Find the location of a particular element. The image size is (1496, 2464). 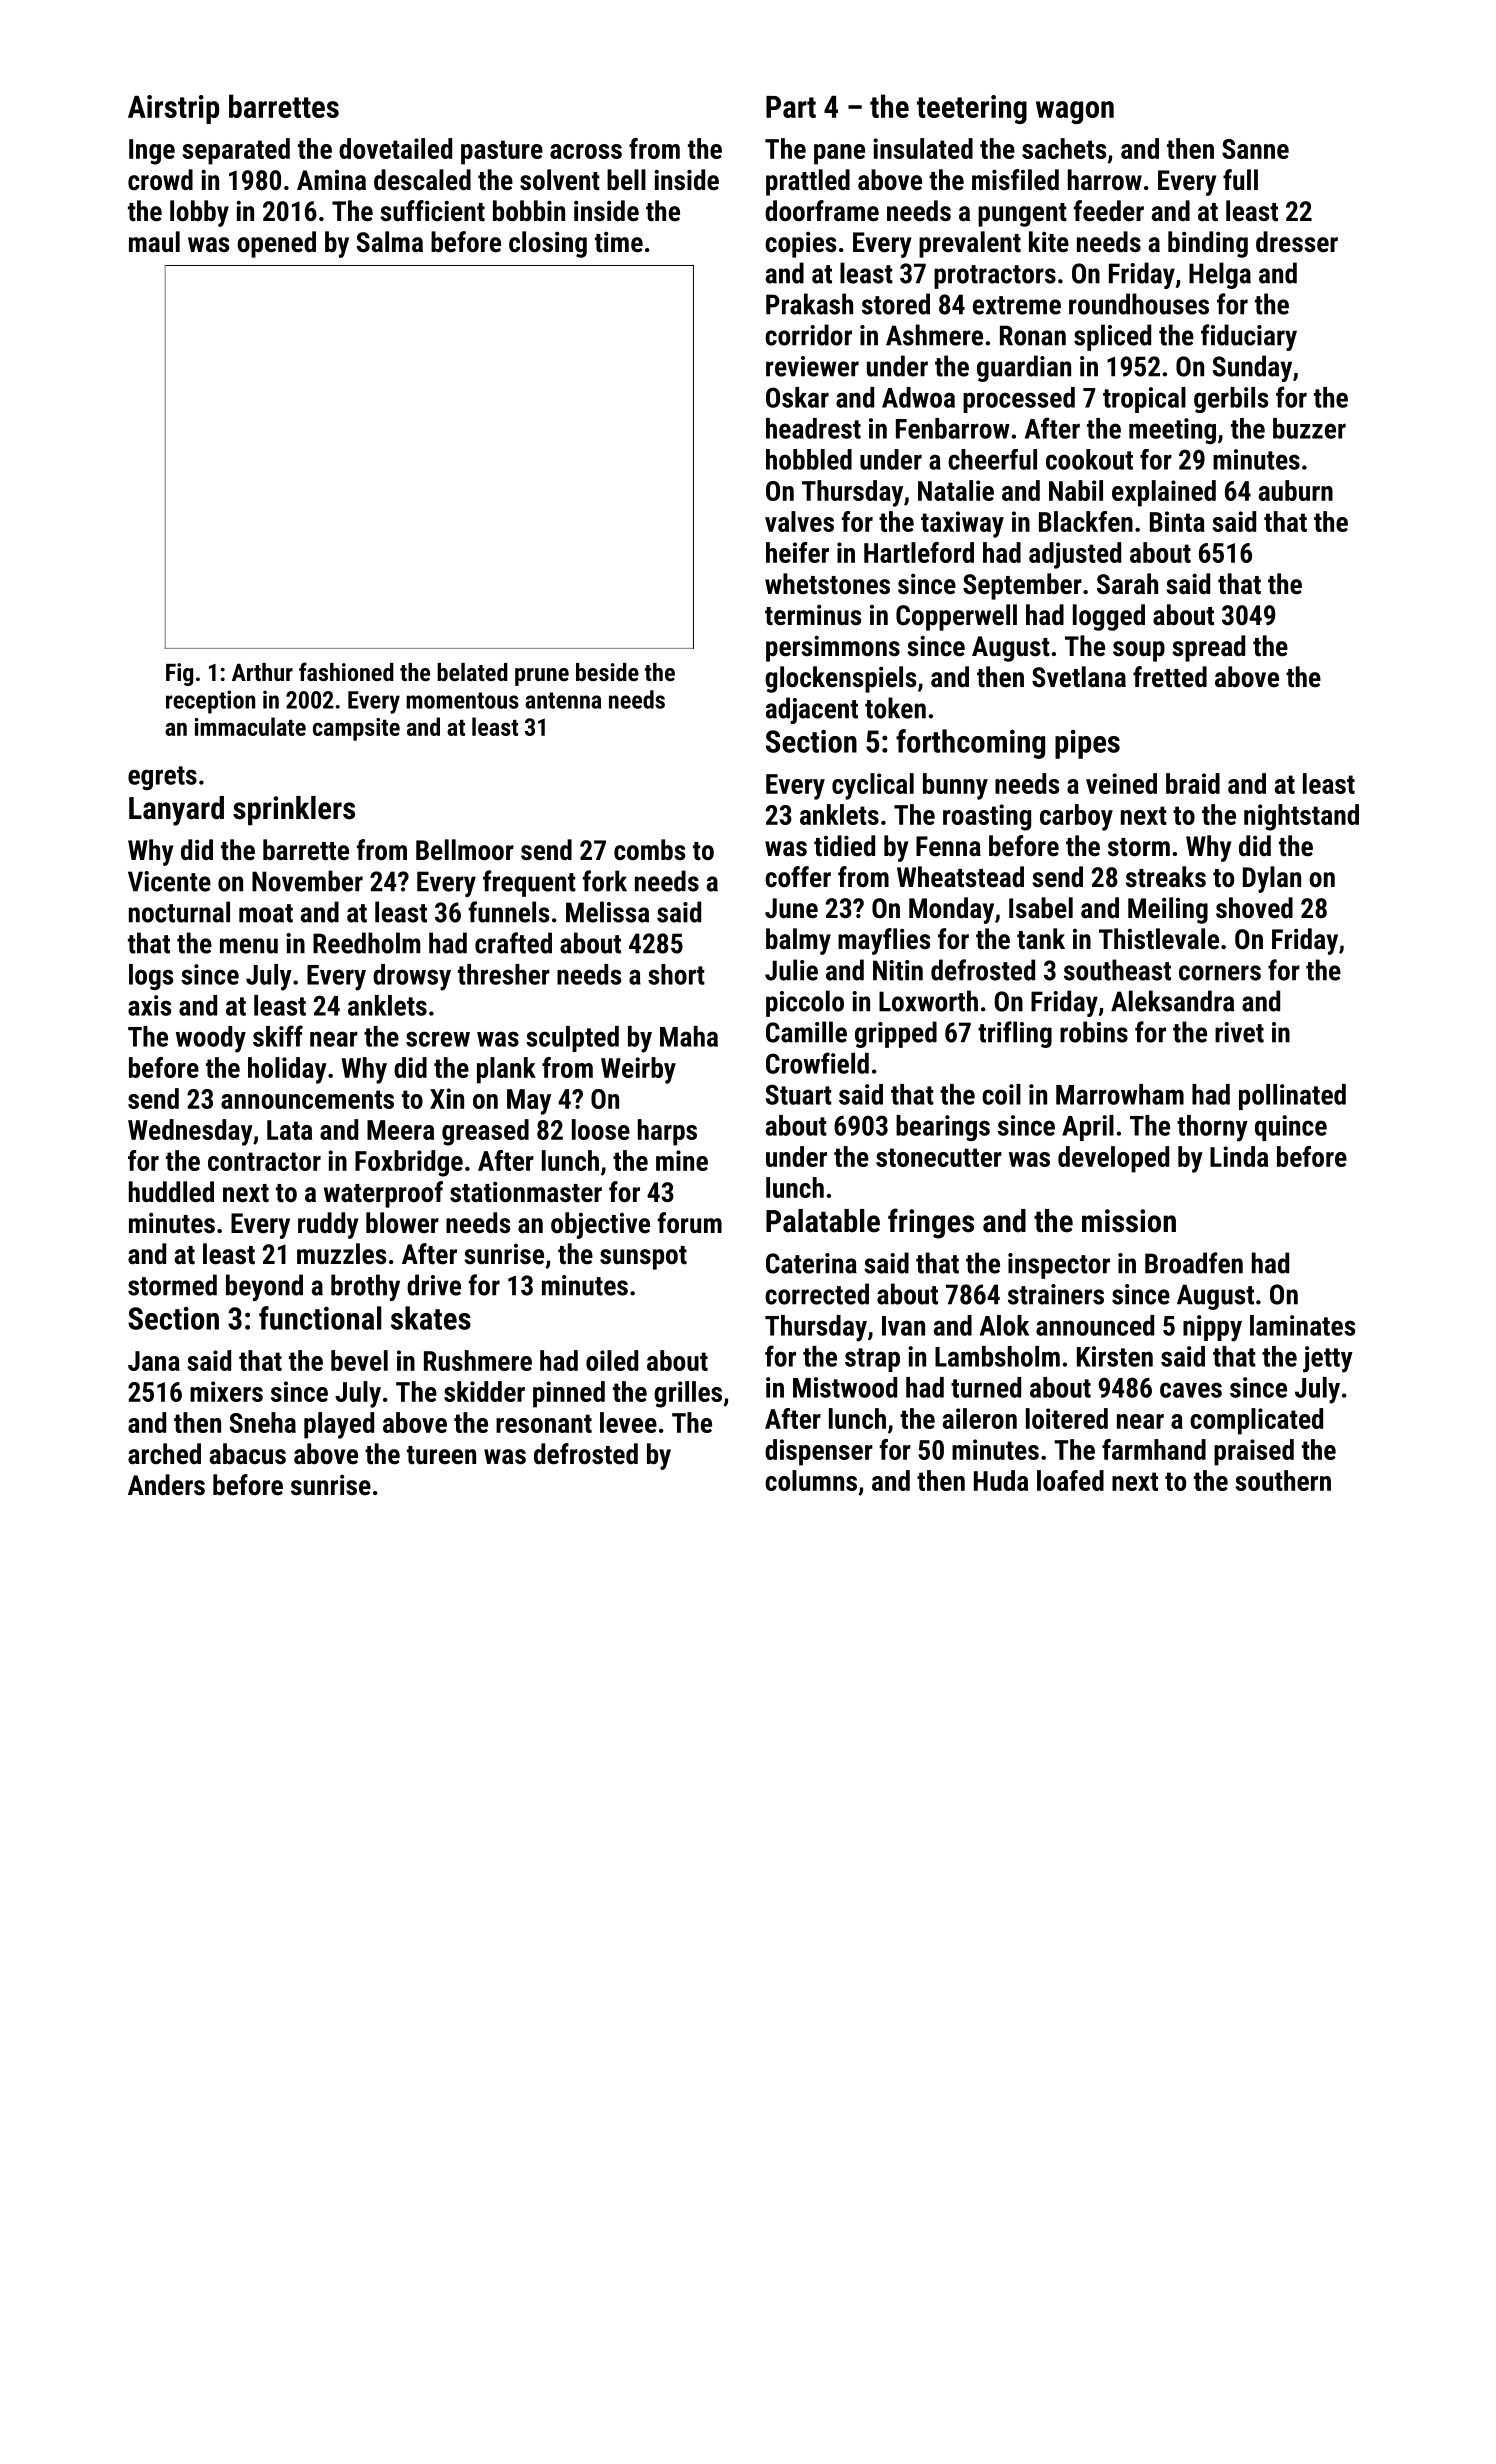

sunspot is located at coordinates (643, 1258).
